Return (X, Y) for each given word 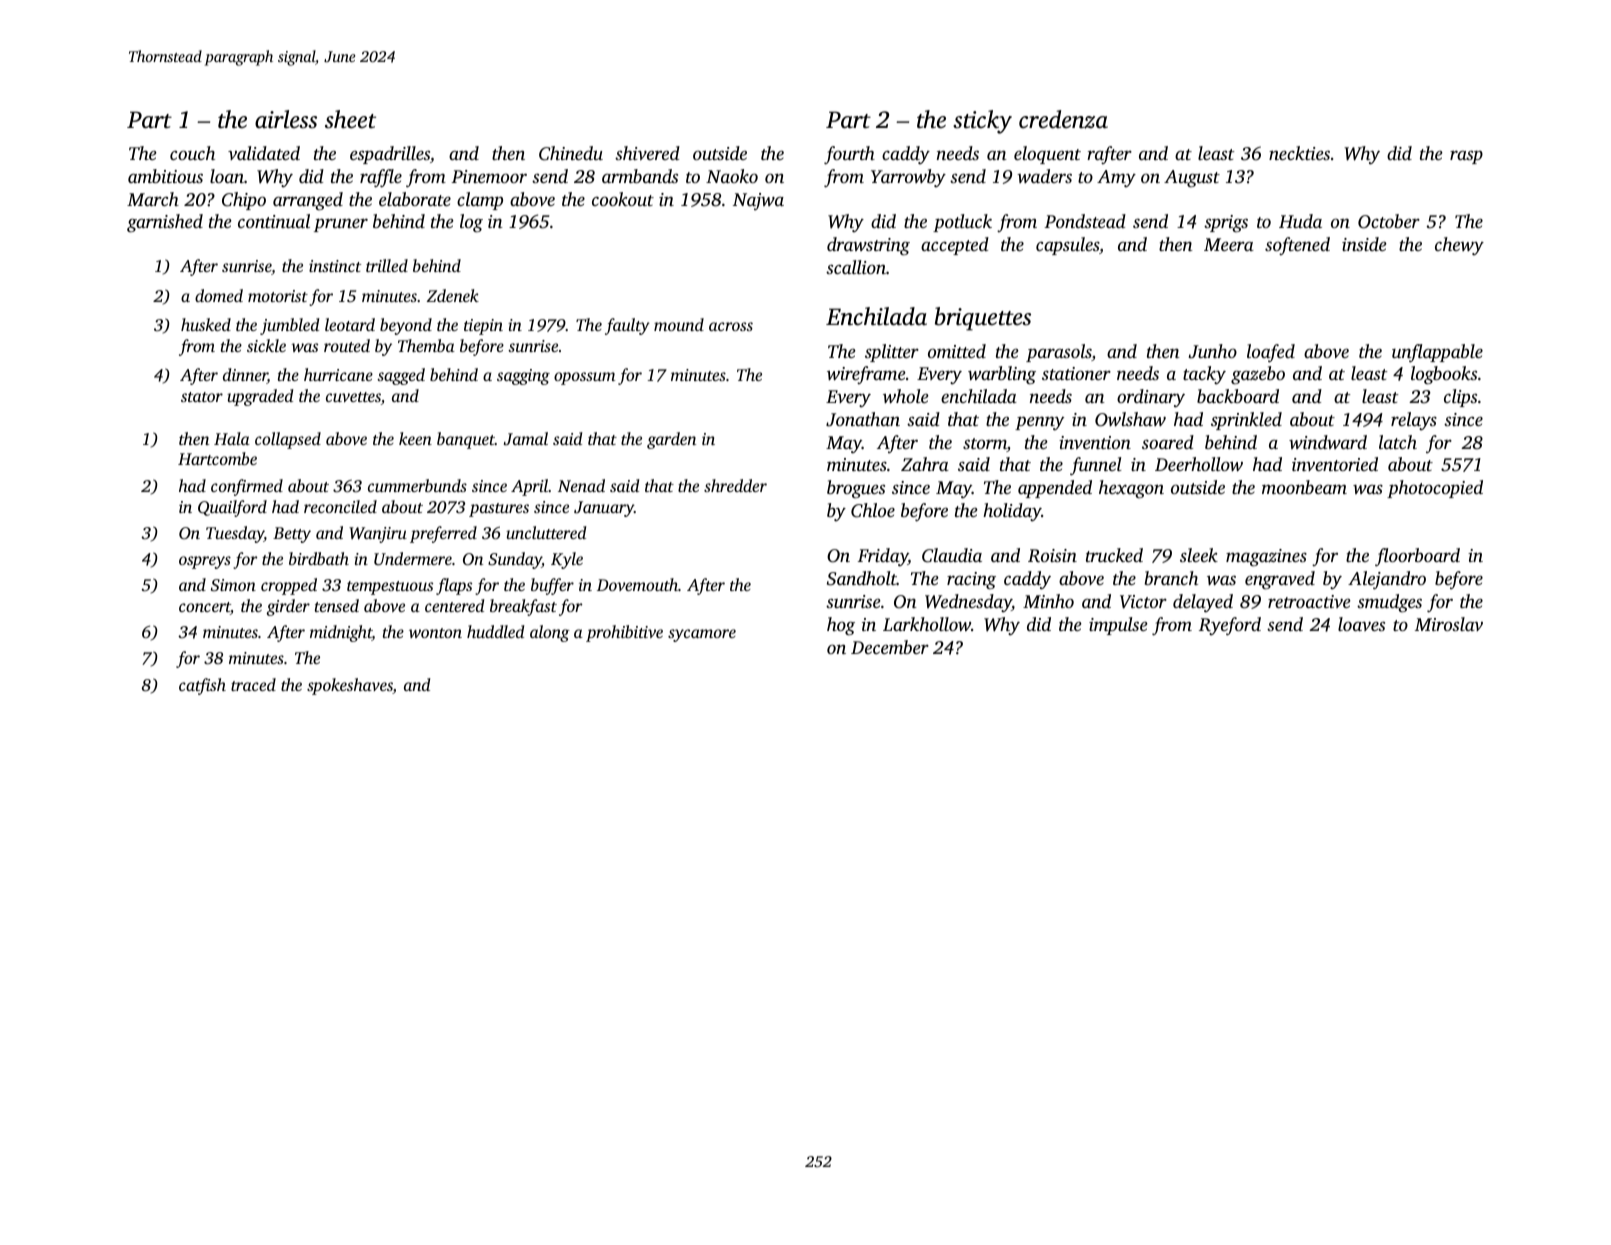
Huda (1300, 221)
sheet (350, 119)
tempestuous (390, 588)
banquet (466, 440)
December (890, 647)
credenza (1063, 119)
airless (286, 119)
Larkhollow (927, 624)
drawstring (868, 246)
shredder (735, 485)
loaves (1361, 624)
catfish (202, 686)
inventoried (1335, 464)
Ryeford (1230, 626)
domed (219, 295)
